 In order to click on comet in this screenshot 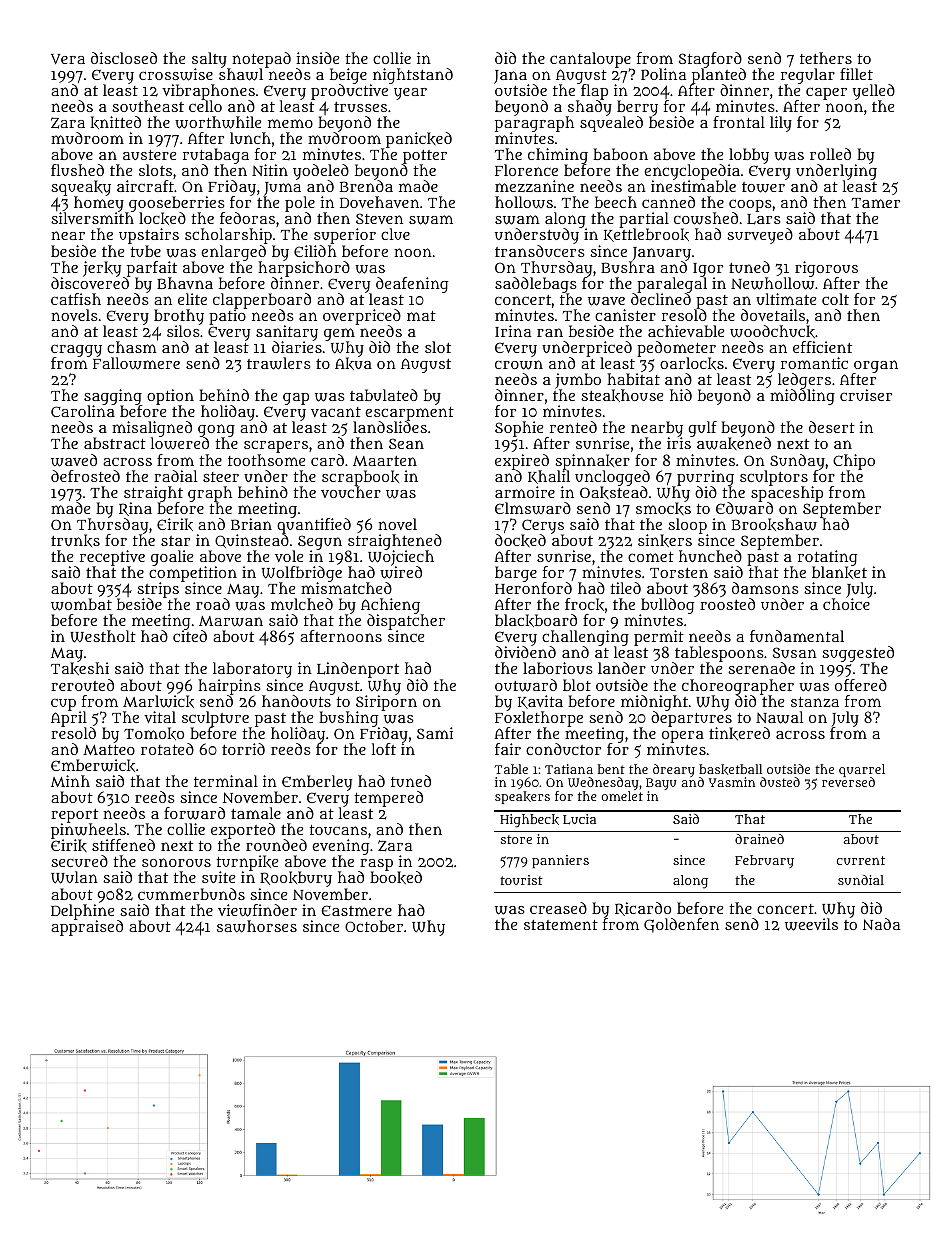, I will do `click(651, 557)`.
